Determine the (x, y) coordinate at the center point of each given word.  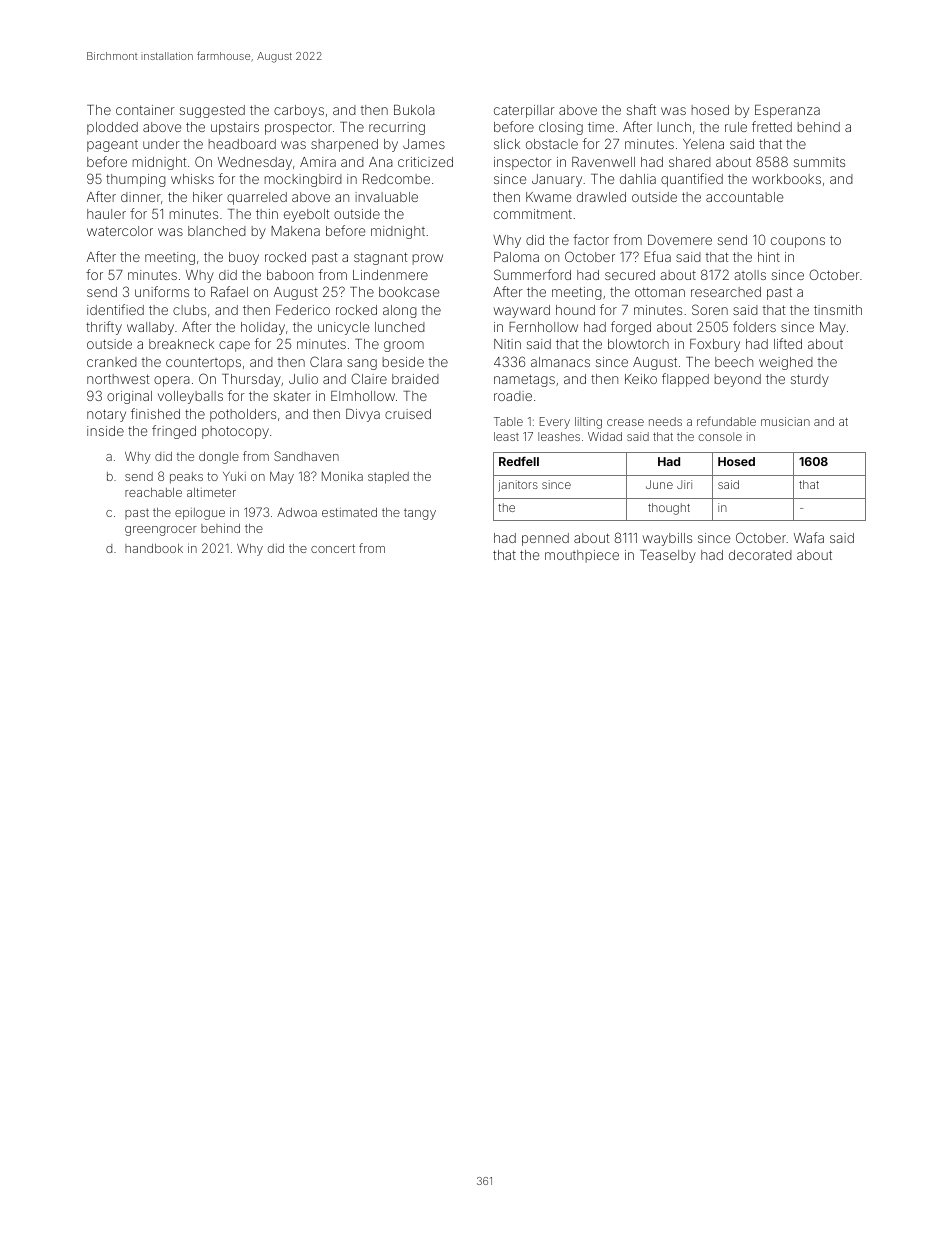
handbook (154, 548)
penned (545, 539)
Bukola (414, 110)
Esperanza (787, 111)
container (145, 110)
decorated (760, 555)
